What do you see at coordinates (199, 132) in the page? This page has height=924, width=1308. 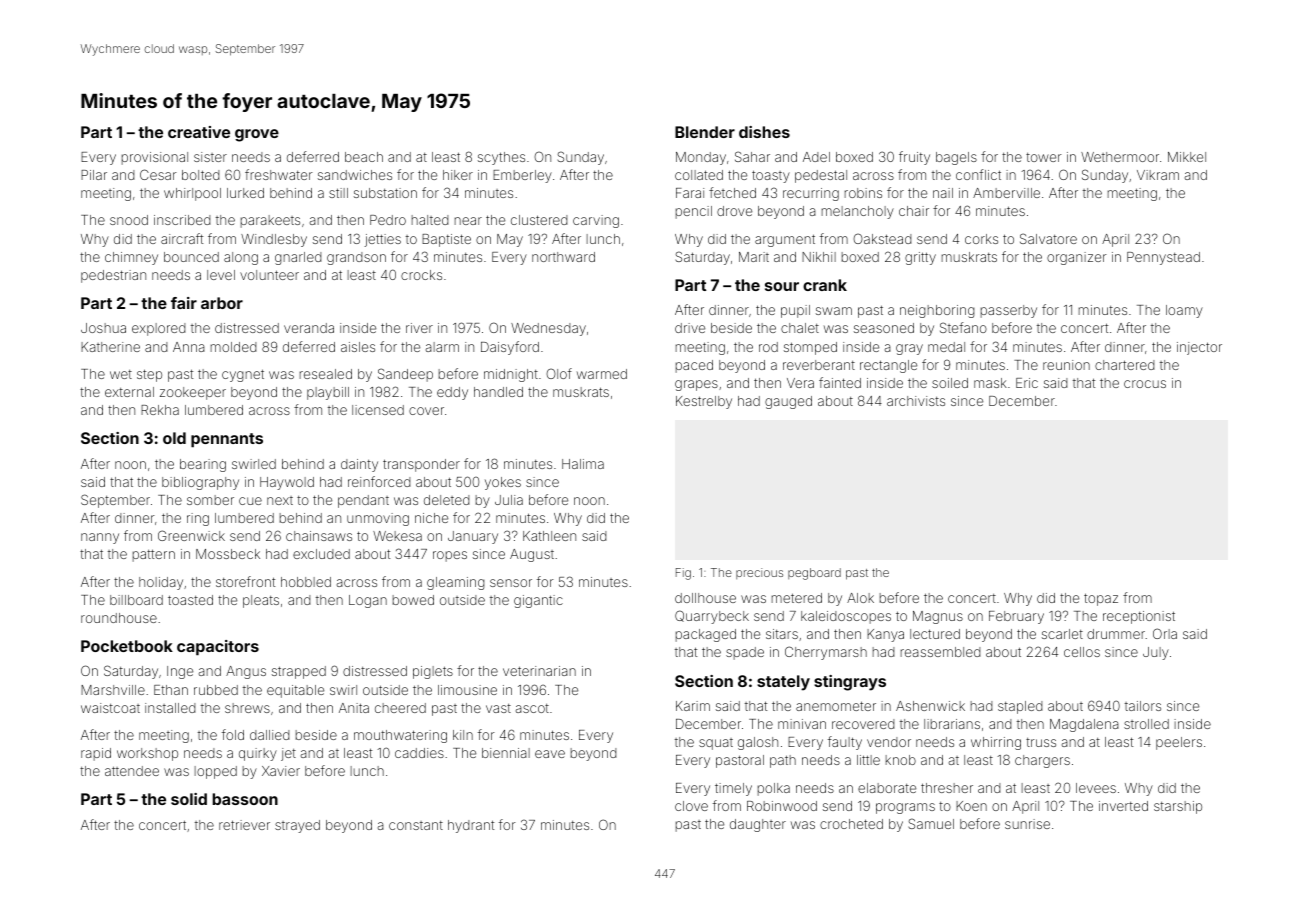 I see `creative` at bounding box center [199, 132].
